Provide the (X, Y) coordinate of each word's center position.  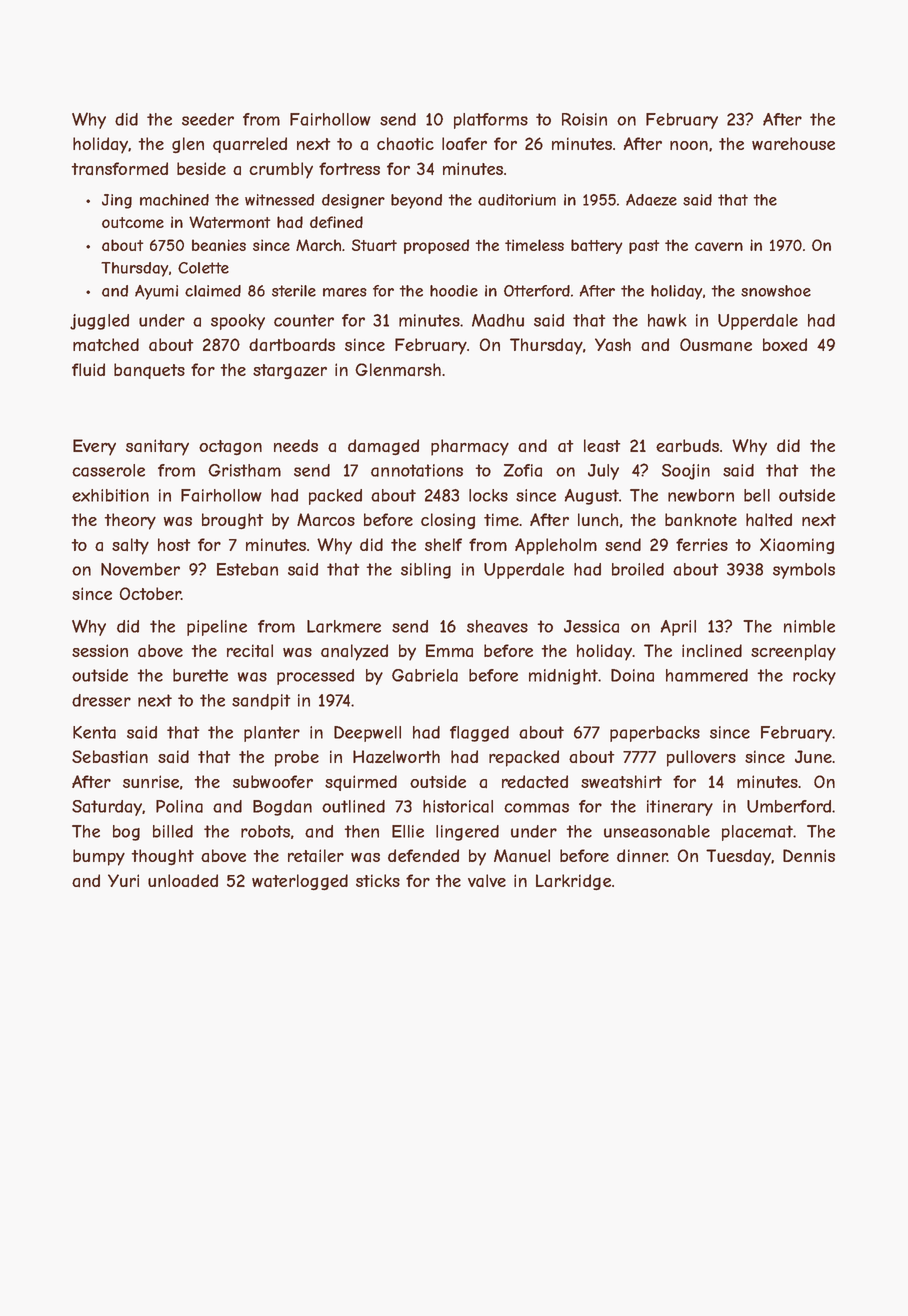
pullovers (701, 758)
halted (769, 519)
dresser (101, 700)
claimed (213, 291)
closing (448, 521)
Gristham (244, 470)
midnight (563, 677)
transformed (119, 169)
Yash (613, 345)
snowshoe (776, 291)
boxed (785, 344)
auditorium (517, 200)
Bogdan (282, 808)
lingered (467, 833)
